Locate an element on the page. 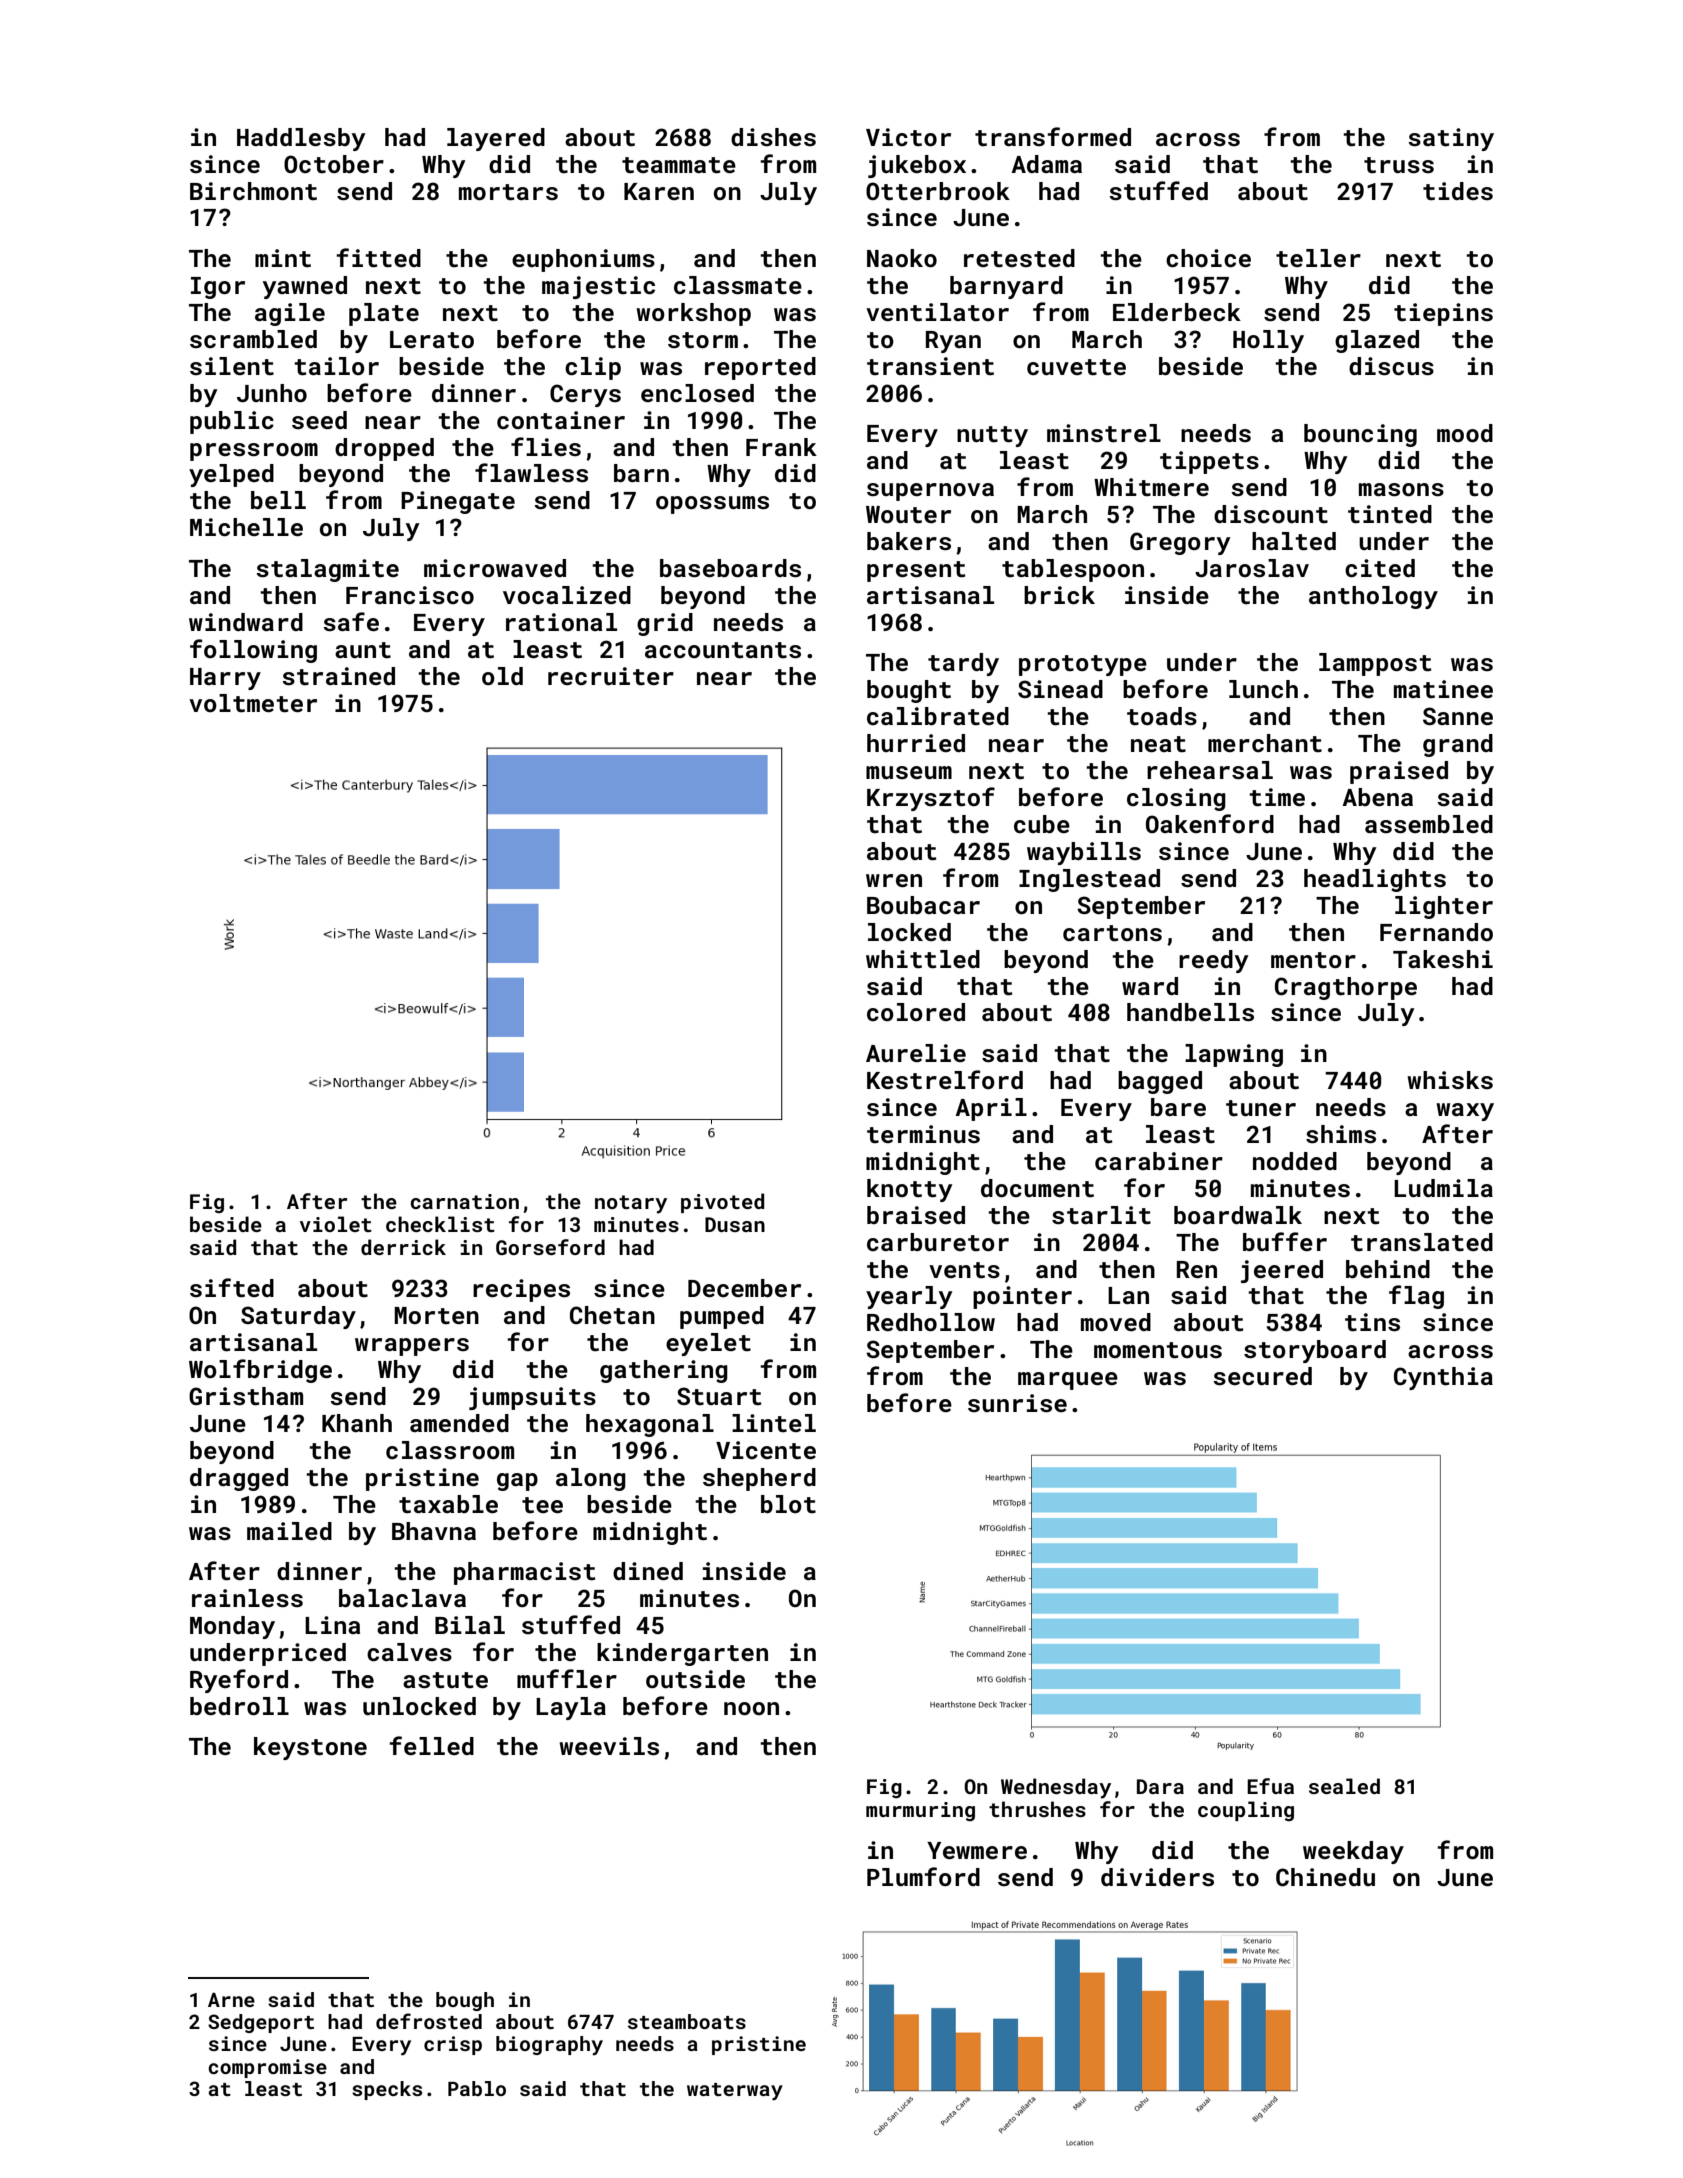 The image size is (1683, 2178). prototype is located at coordinates (1083, 665).
